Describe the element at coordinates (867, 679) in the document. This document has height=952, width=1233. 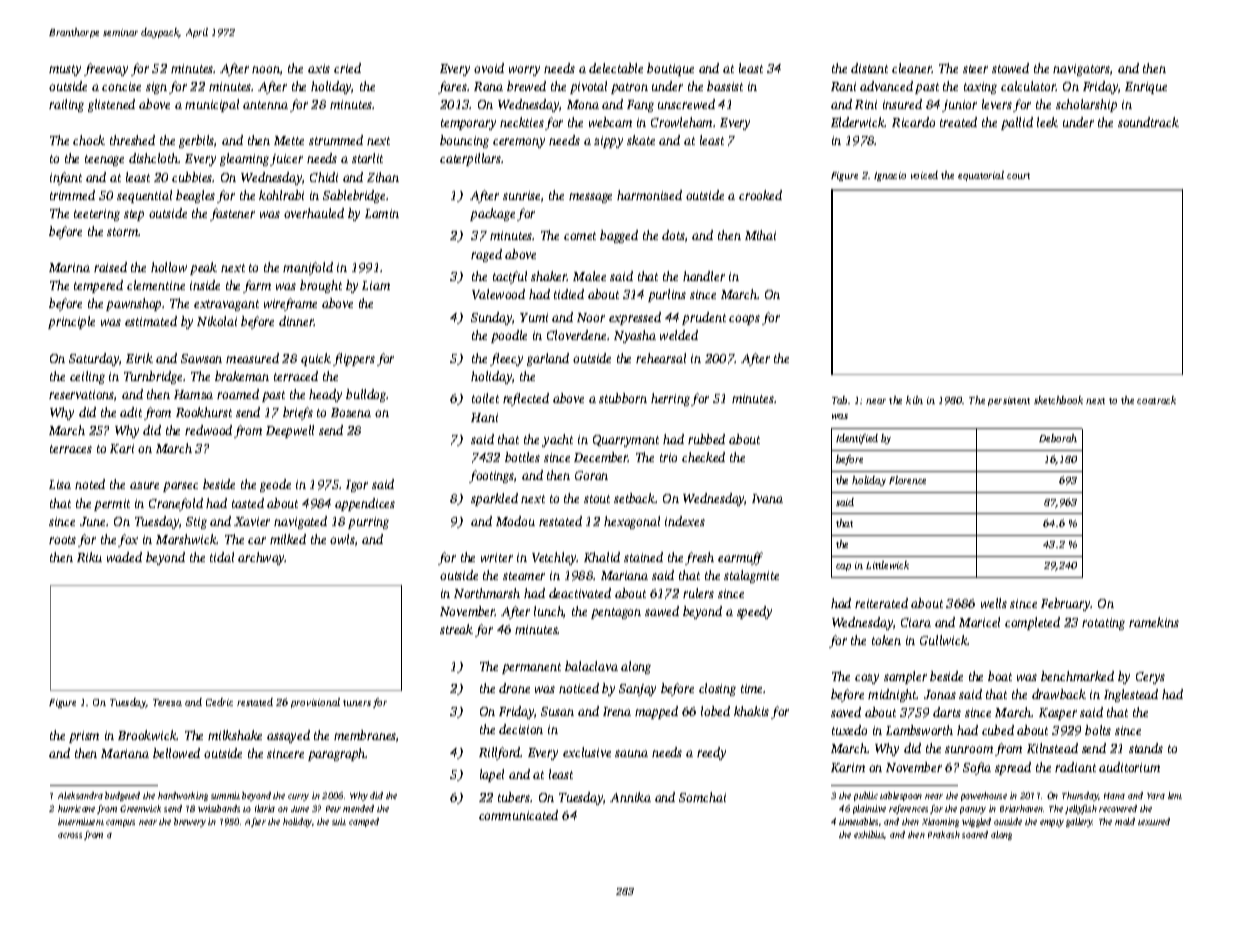
I see `cozy` at that location.
